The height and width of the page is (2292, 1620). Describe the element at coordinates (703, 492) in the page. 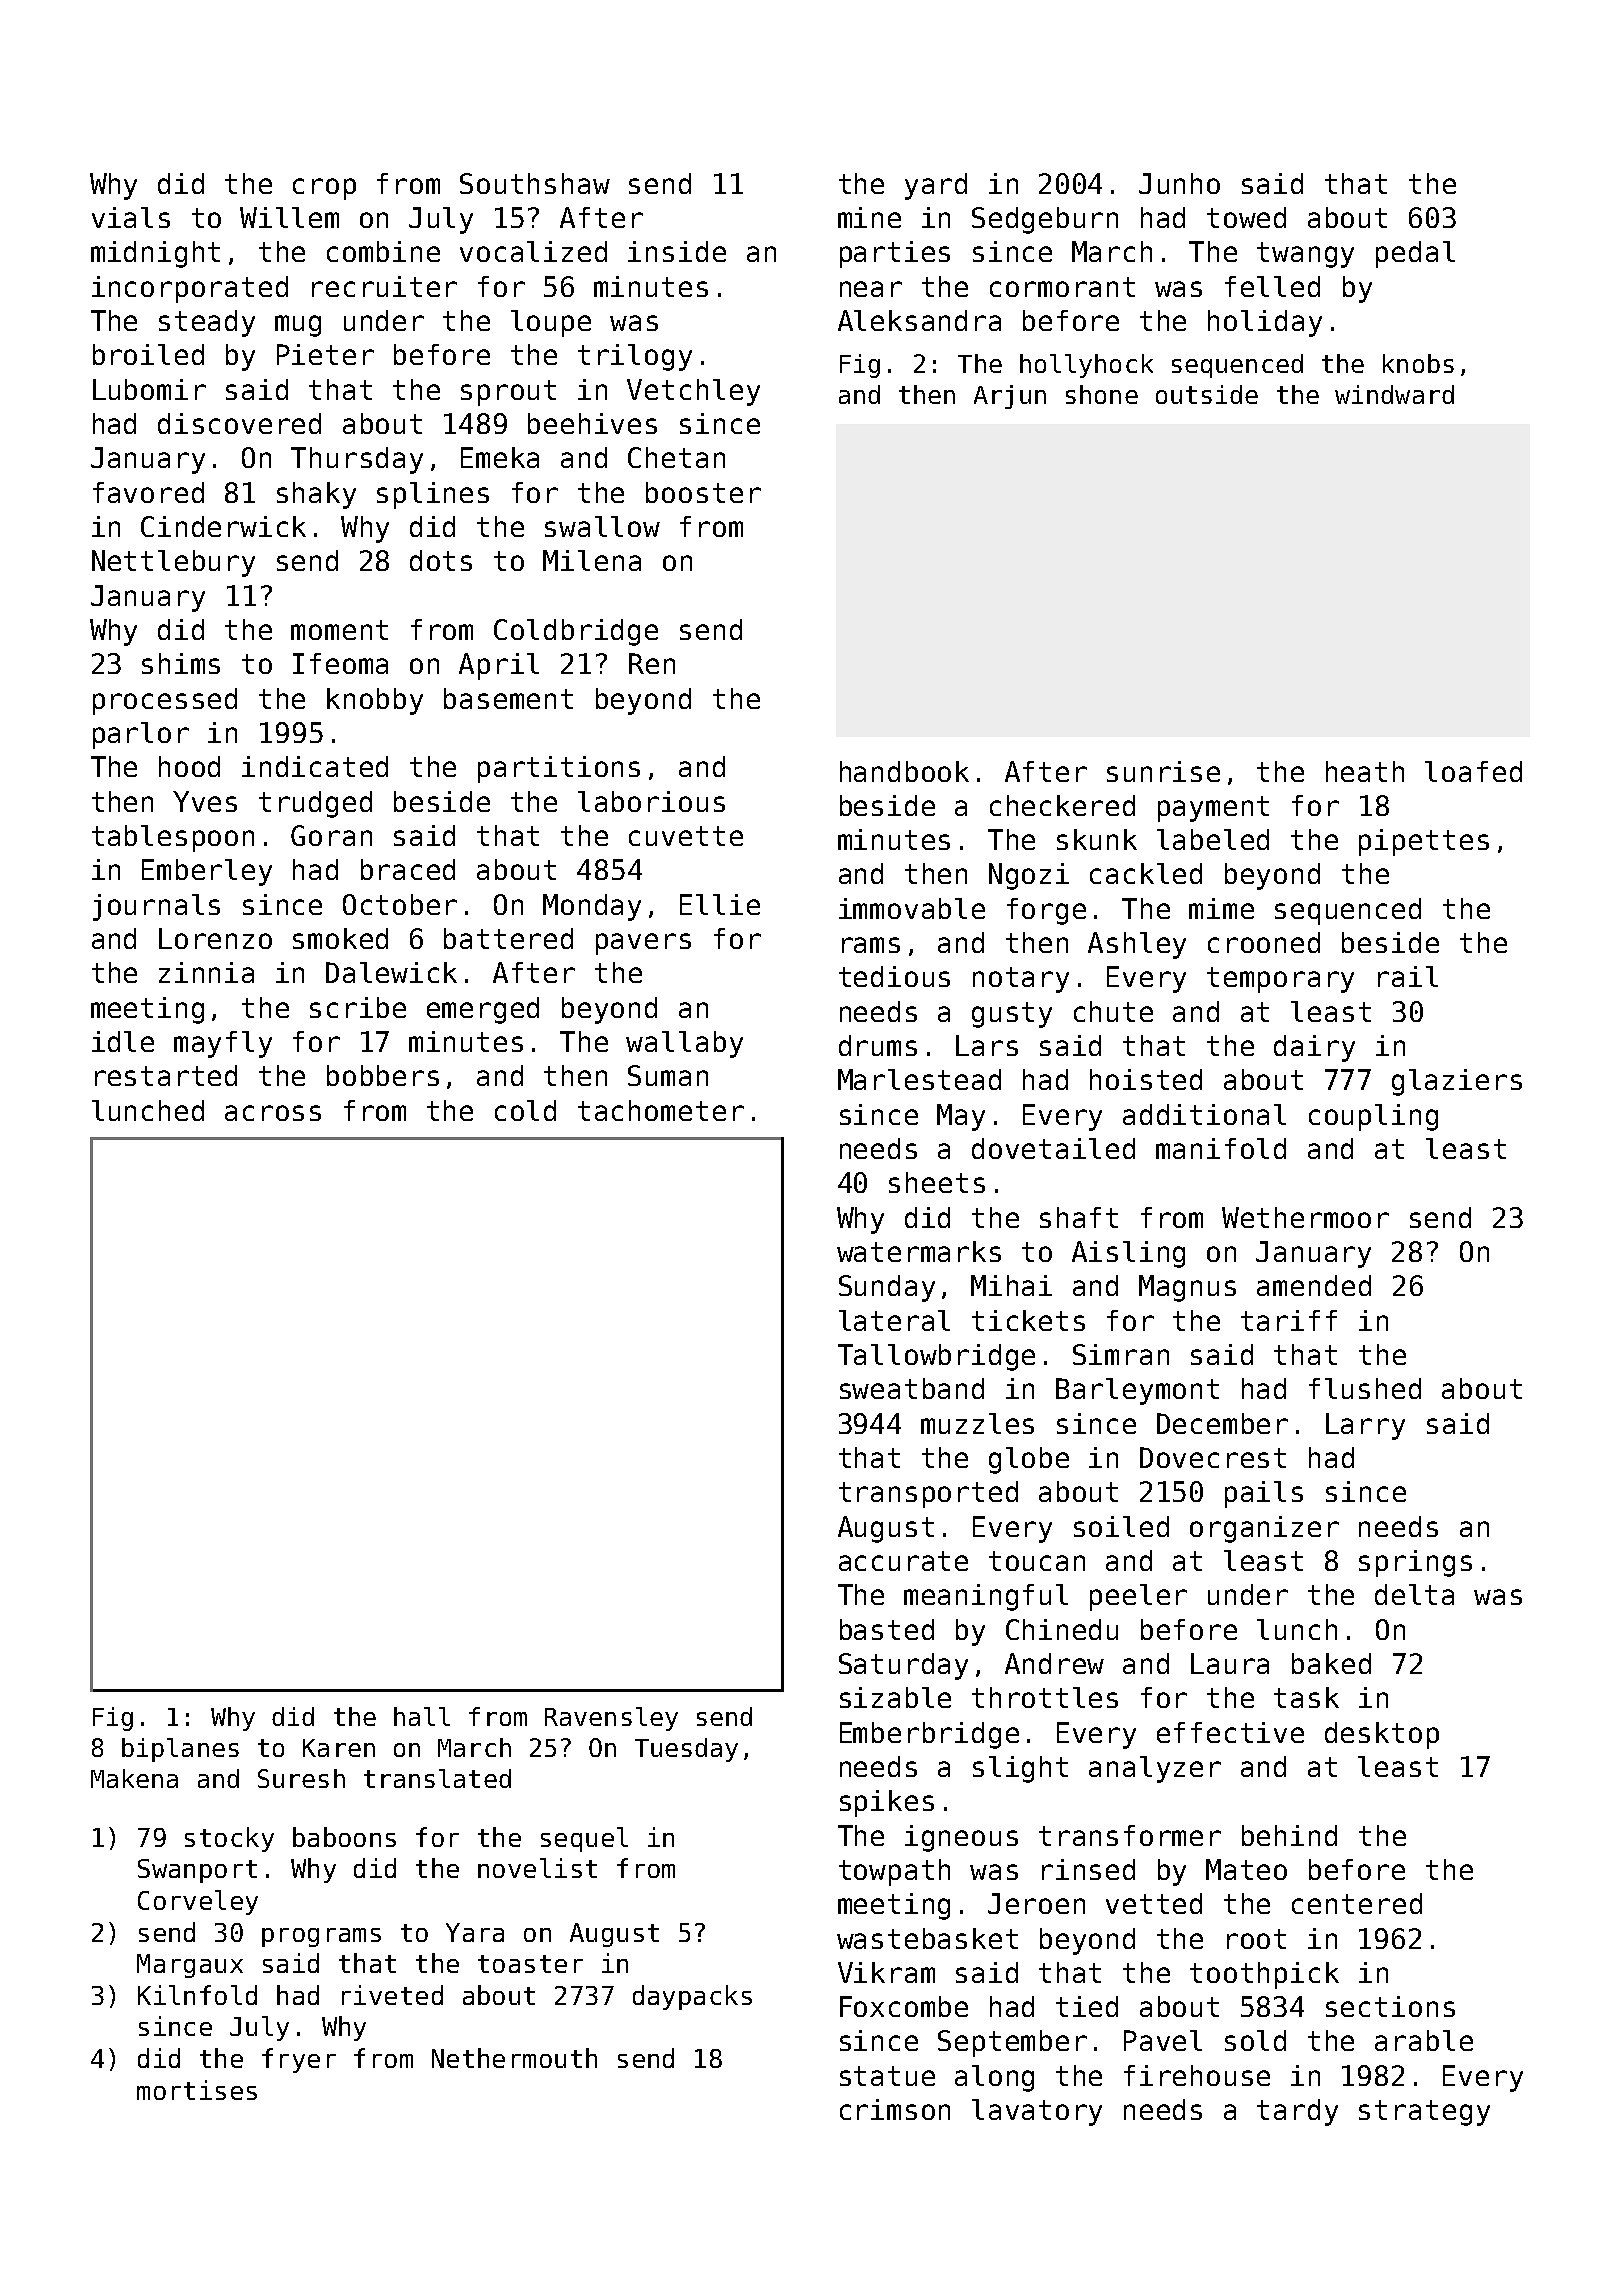

I see `booster` at that location.
